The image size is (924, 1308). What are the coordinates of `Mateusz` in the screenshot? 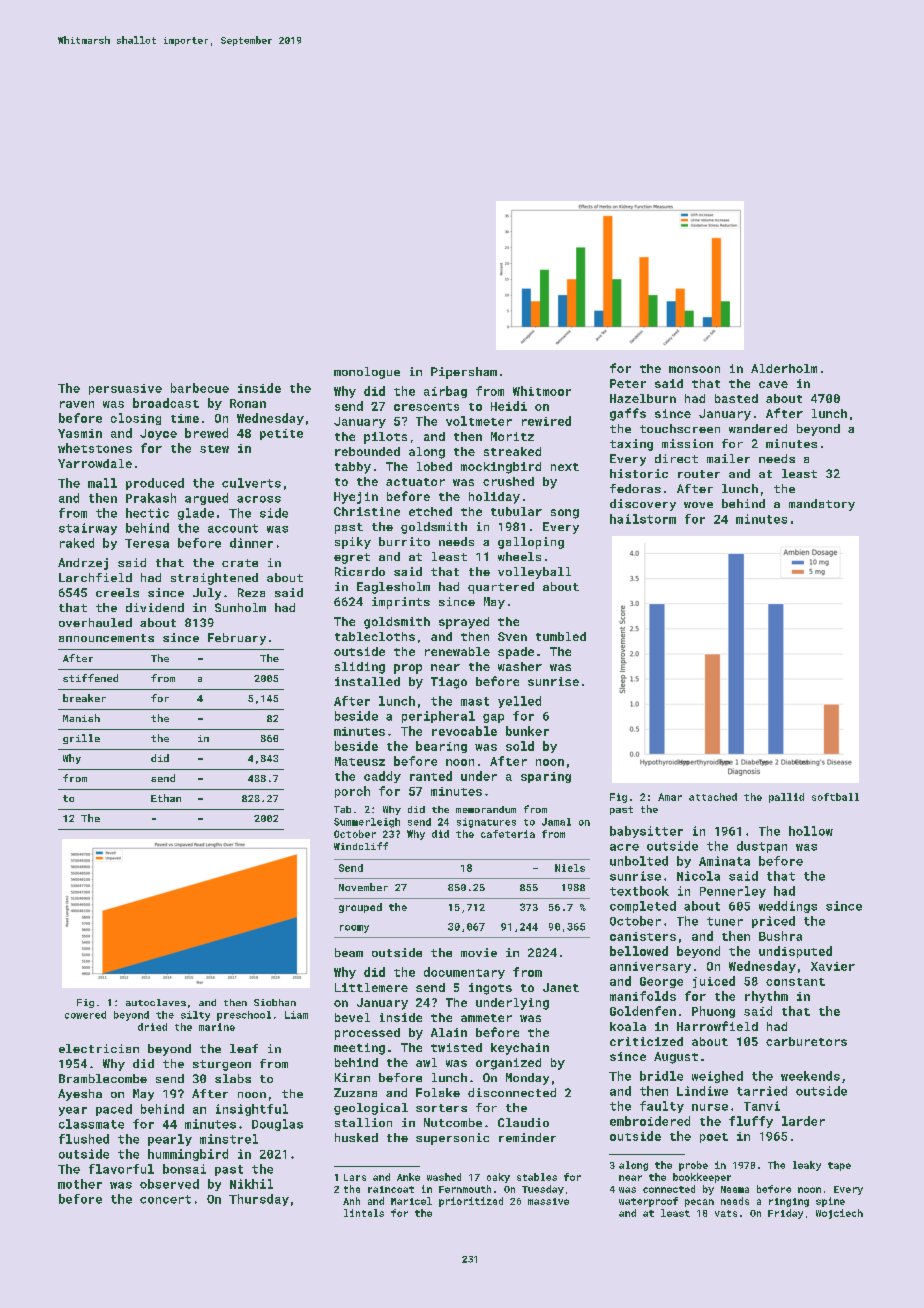 It's located at (360, 761).
